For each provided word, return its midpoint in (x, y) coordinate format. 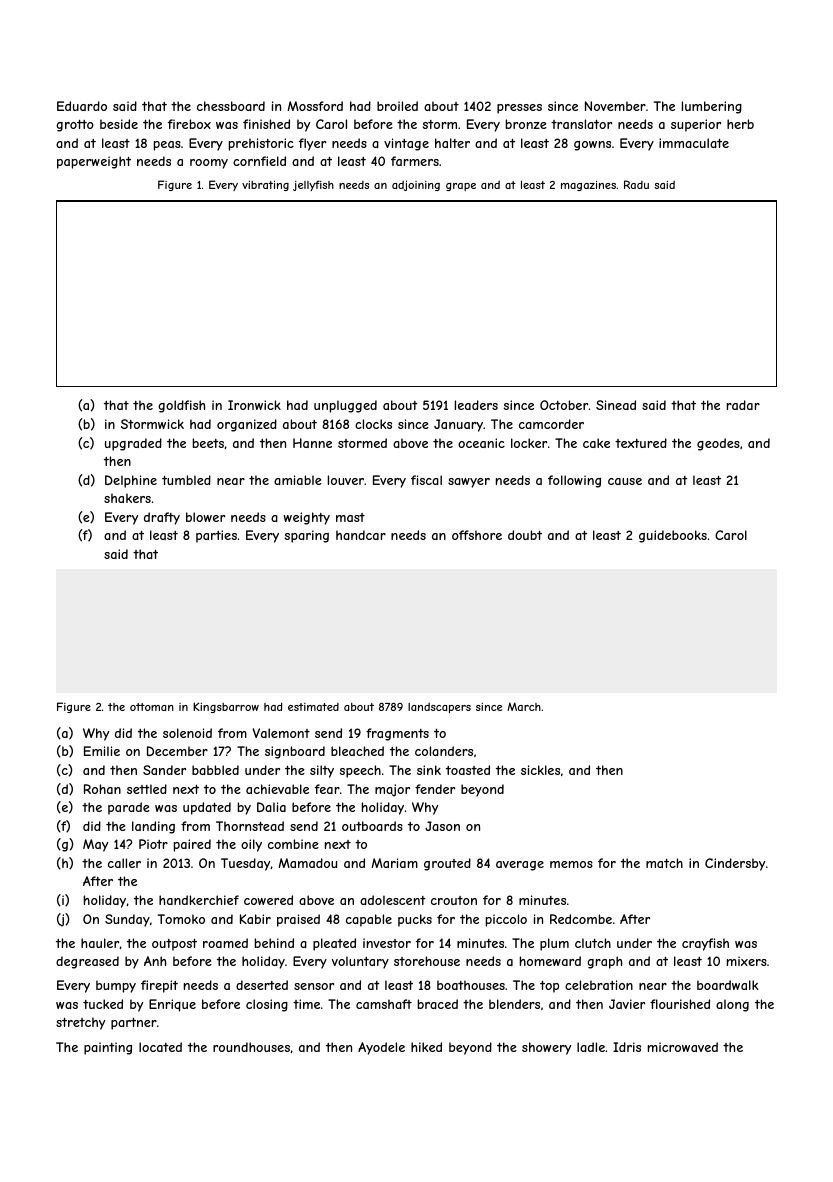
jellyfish (313, 185)
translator (581, 124)
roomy (209, 164)
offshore (477, 535)
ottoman (152, 707)
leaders (476, 405)
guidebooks (673, 536)
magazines (588, 186)
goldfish (181, 406)
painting (108, 1048)
